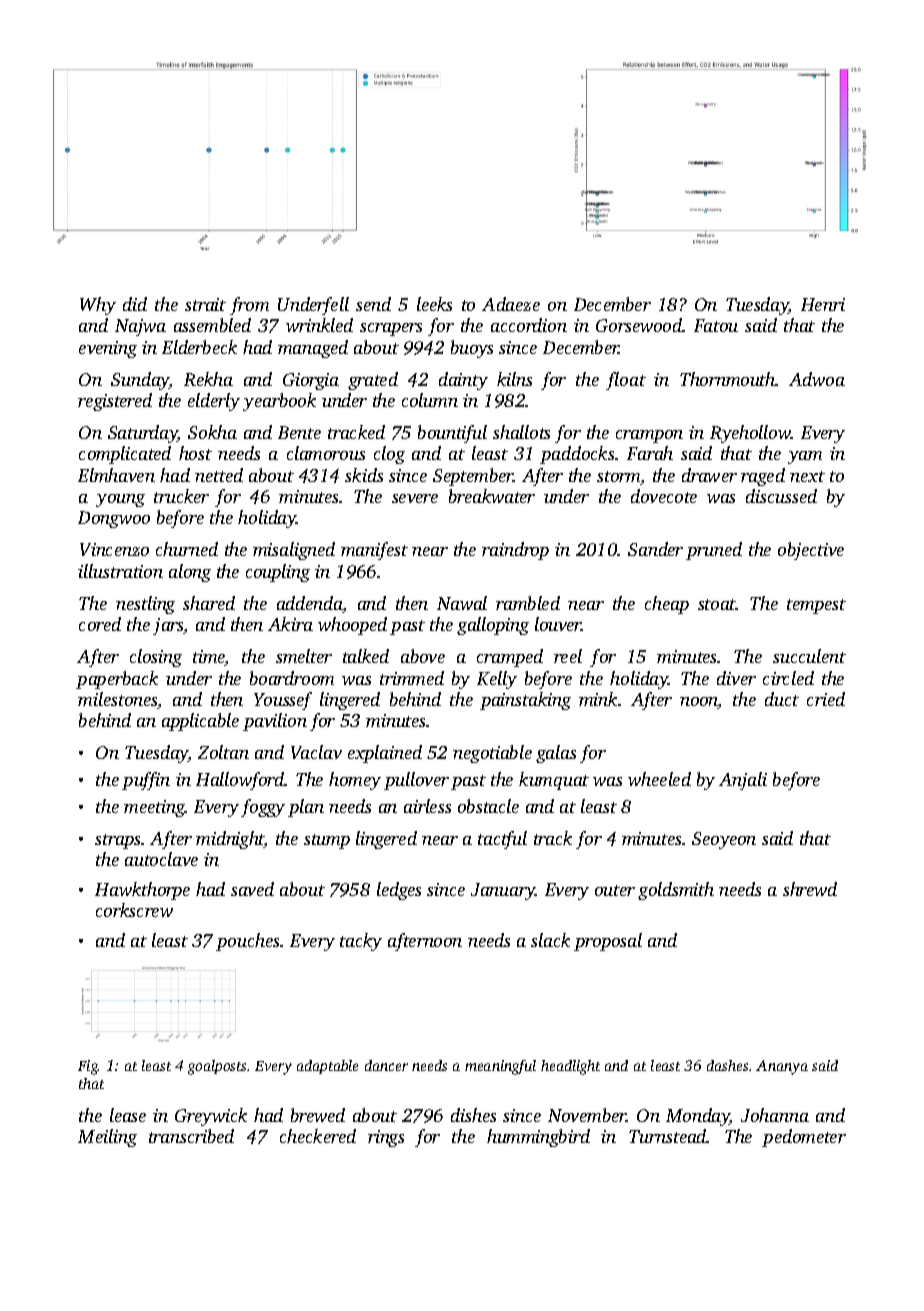 This image has height=1311, width=924. Describe the element at coordinates (107, 1138) in the image. I see `Meiling` at that location.
